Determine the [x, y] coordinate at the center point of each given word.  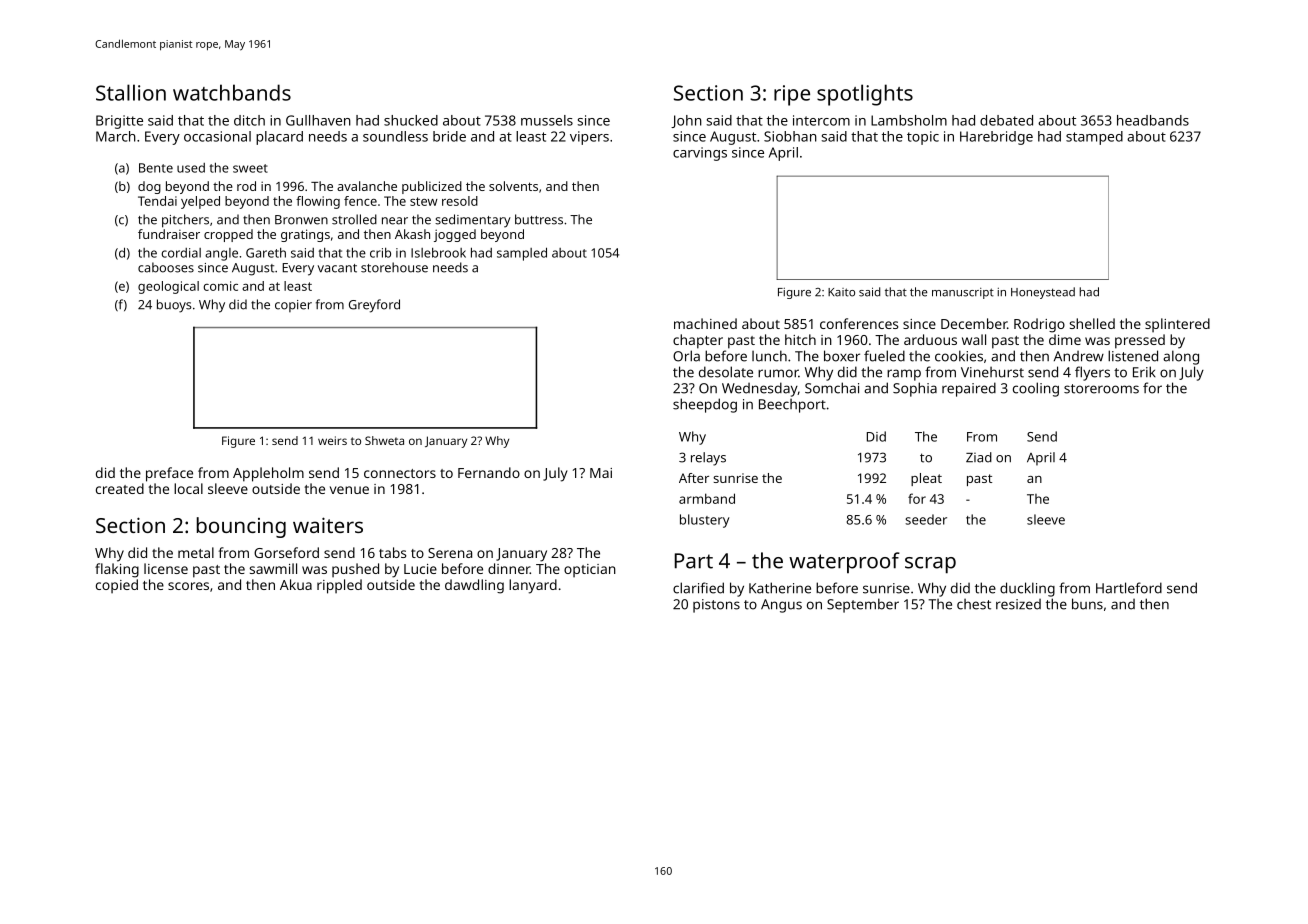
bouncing [241, 527]
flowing [318, 202]
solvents [513, 186]
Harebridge [996, 138]
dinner [509, 568]
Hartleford [1129, 588]
